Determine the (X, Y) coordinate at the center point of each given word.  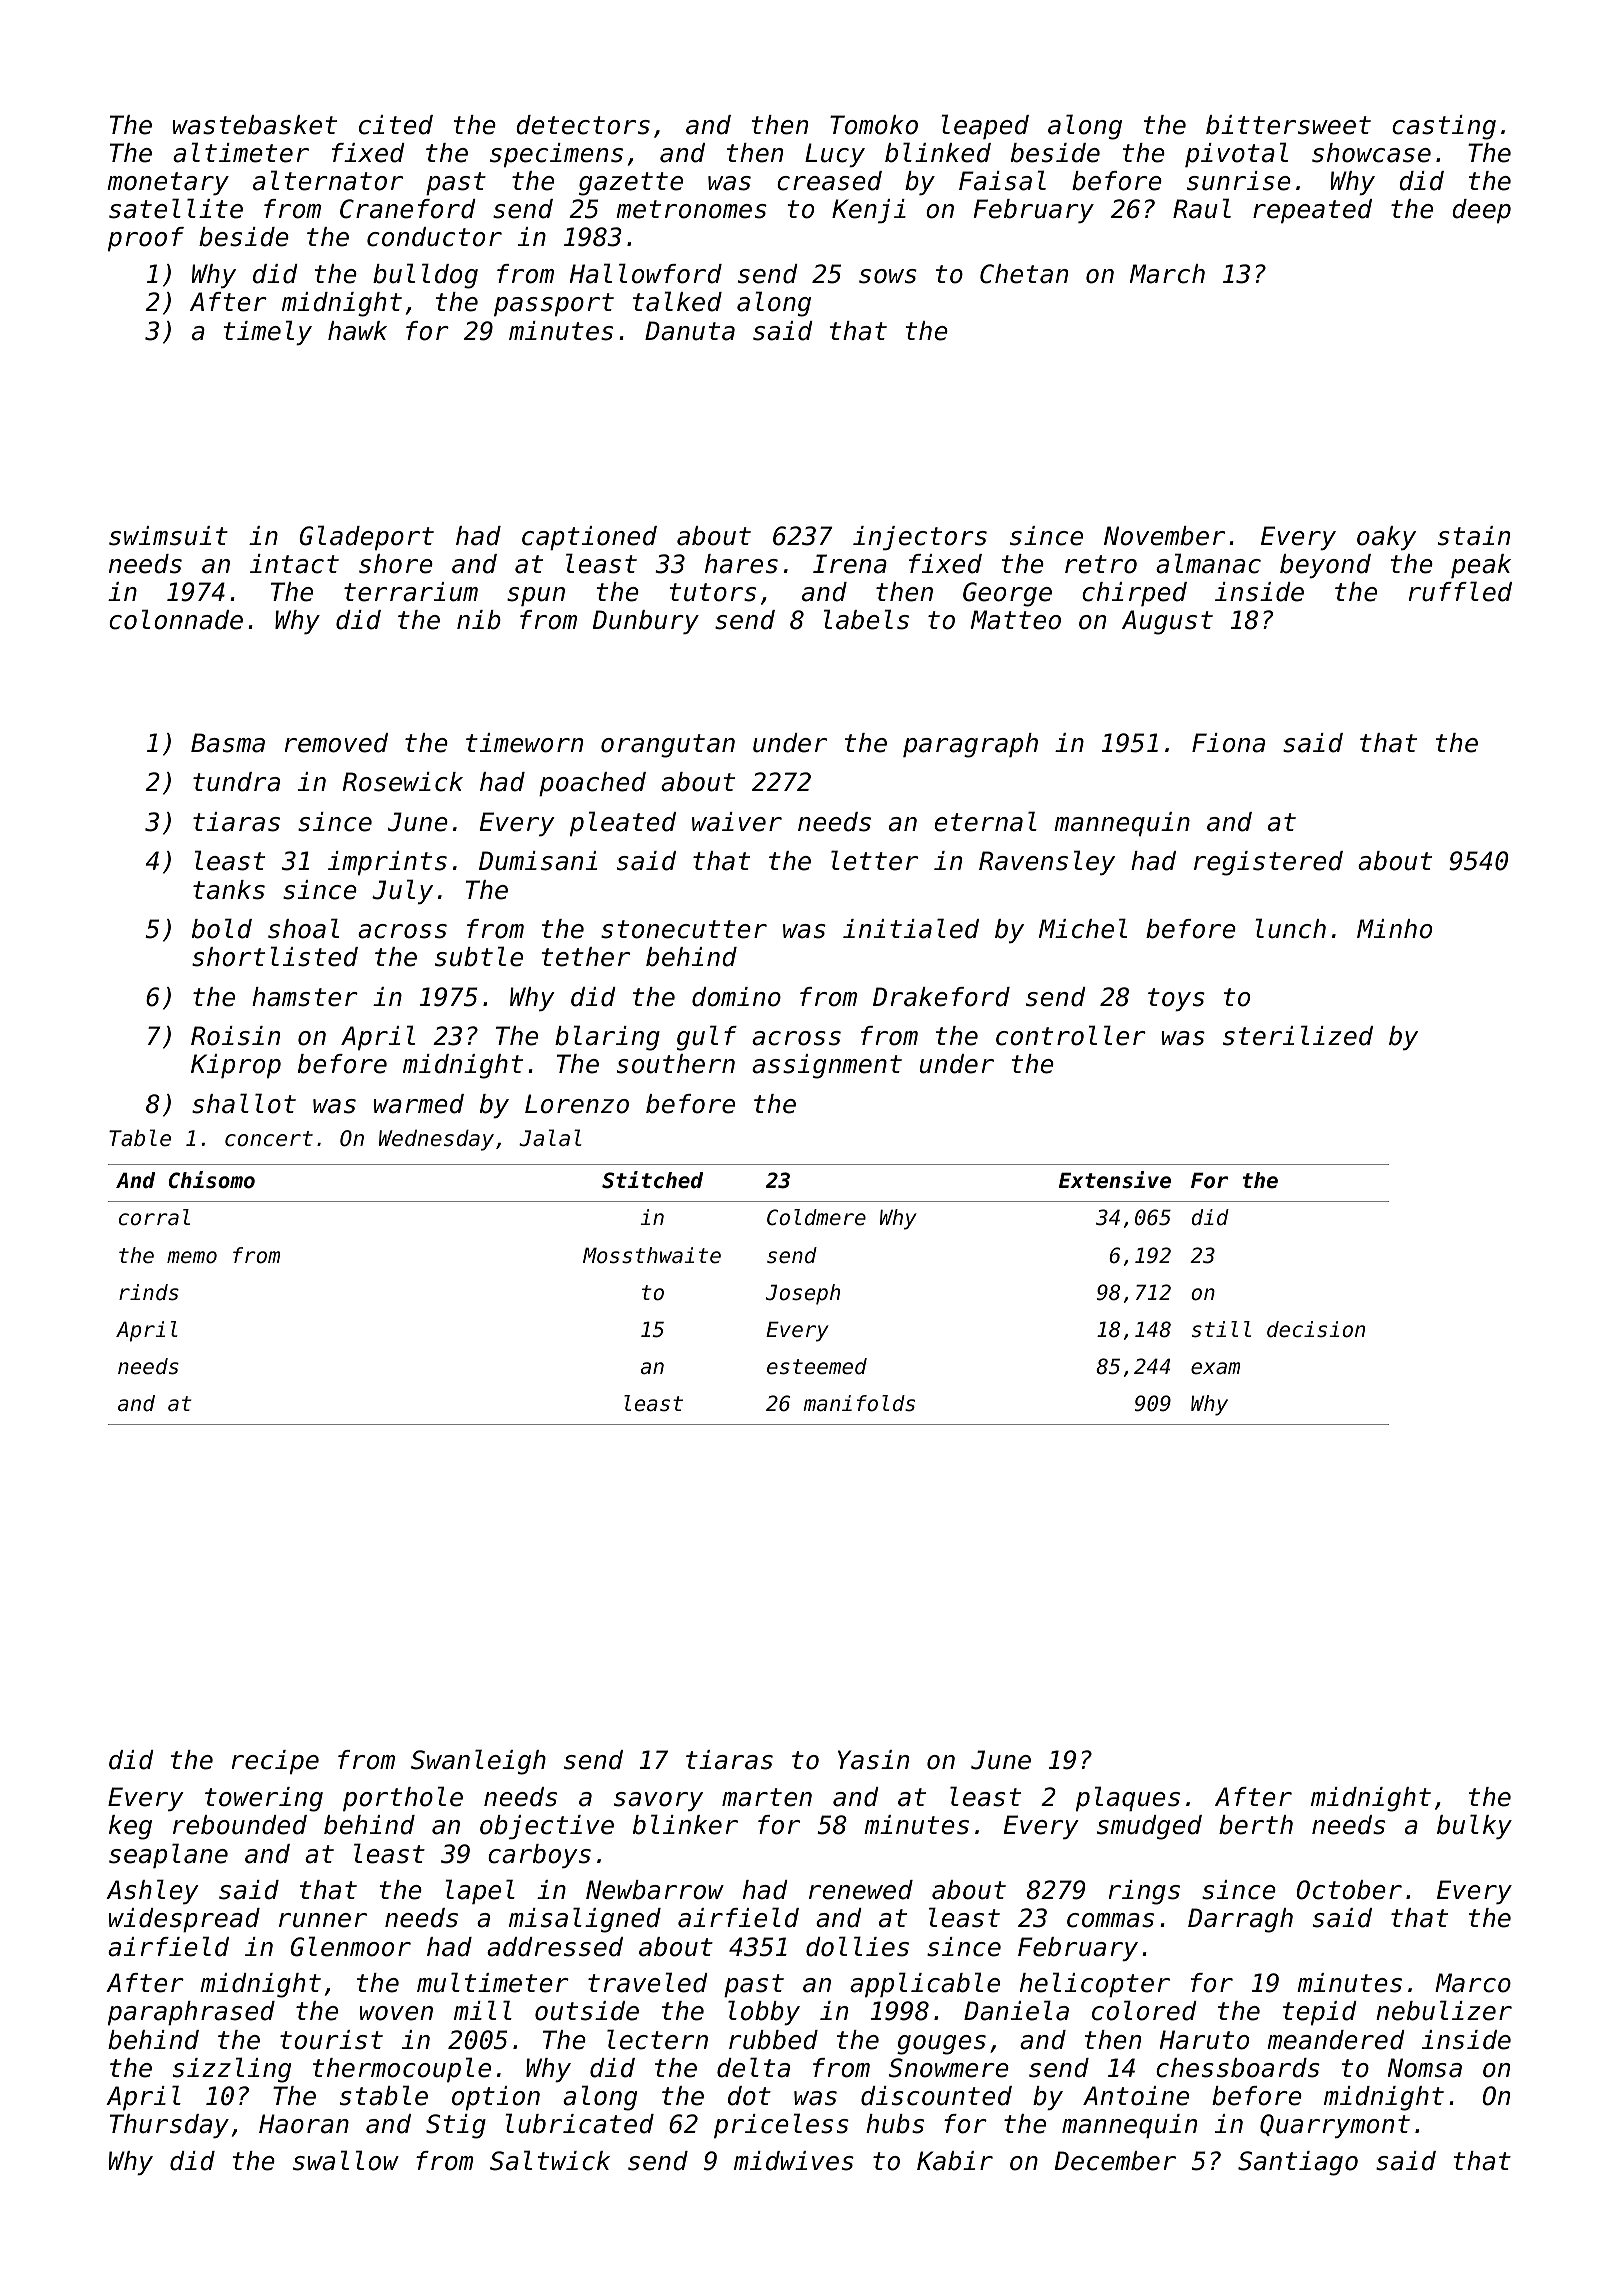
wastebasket (255, 125)
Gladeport (366, 537)
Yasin (873, 1760)
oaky (1386, 538)
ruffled (1460, 591)
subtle (479, 956)
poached (592, 784)
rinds (149, 1292)
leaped (985, 126)
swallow (346, 2160)
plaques (1128, 1798)
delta (753, 2067)
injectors (920, 538)
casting (1444, 127)
